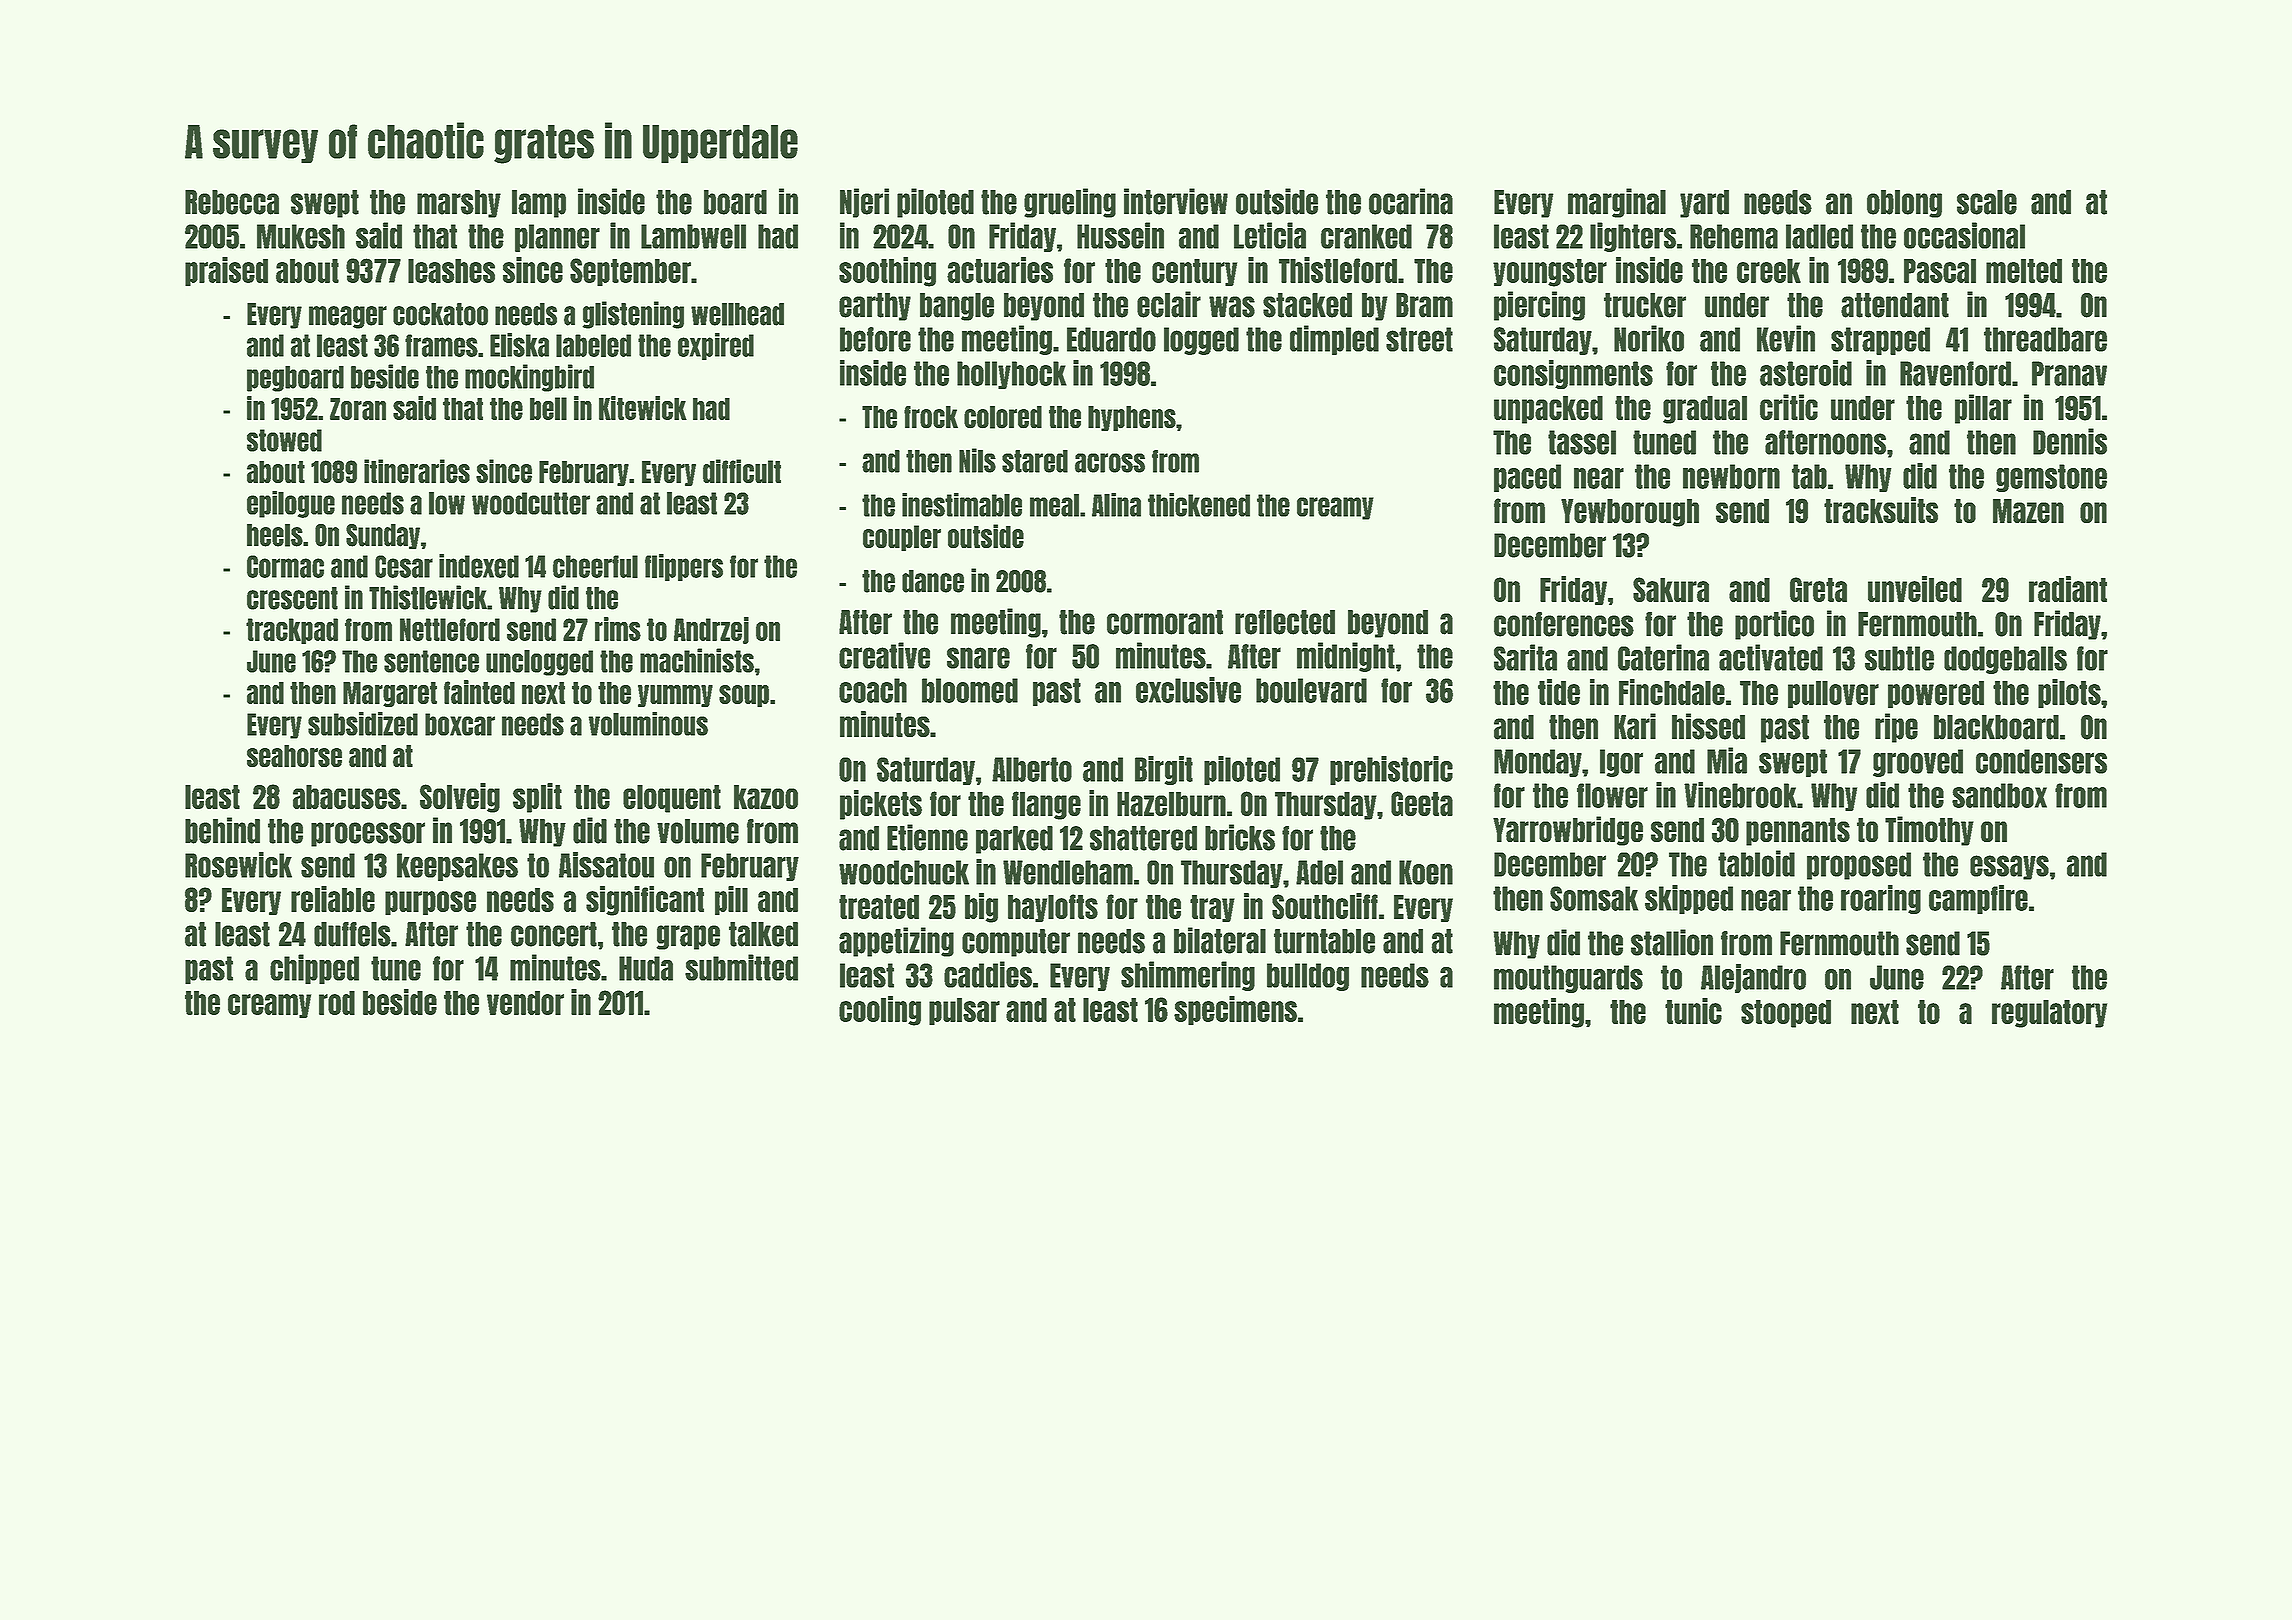  Describe the element at coordinates (1054, 505) in the screenshot. I see `meal` at that location.
